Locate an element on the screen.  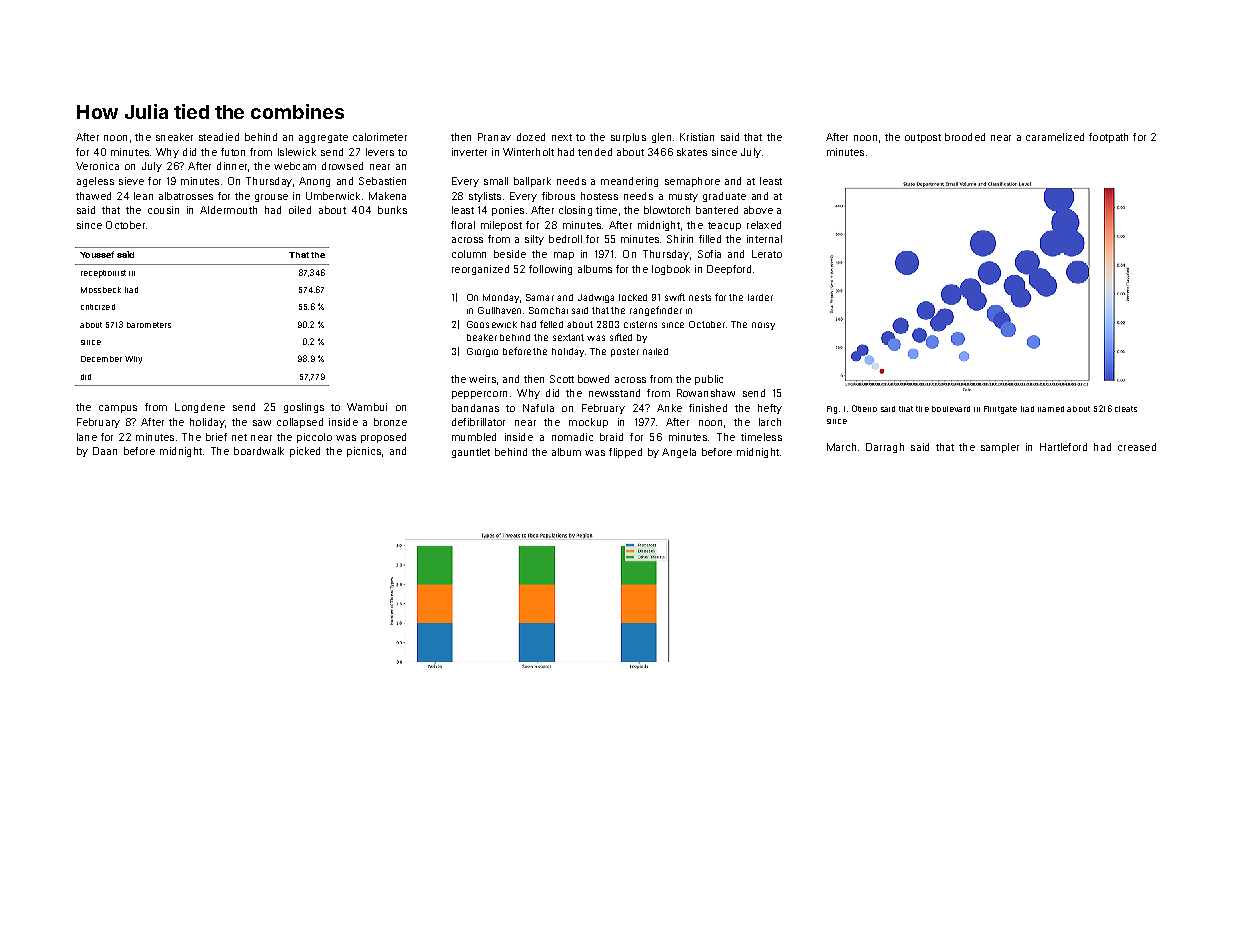
outpost is located at coordinates (923, 138).
